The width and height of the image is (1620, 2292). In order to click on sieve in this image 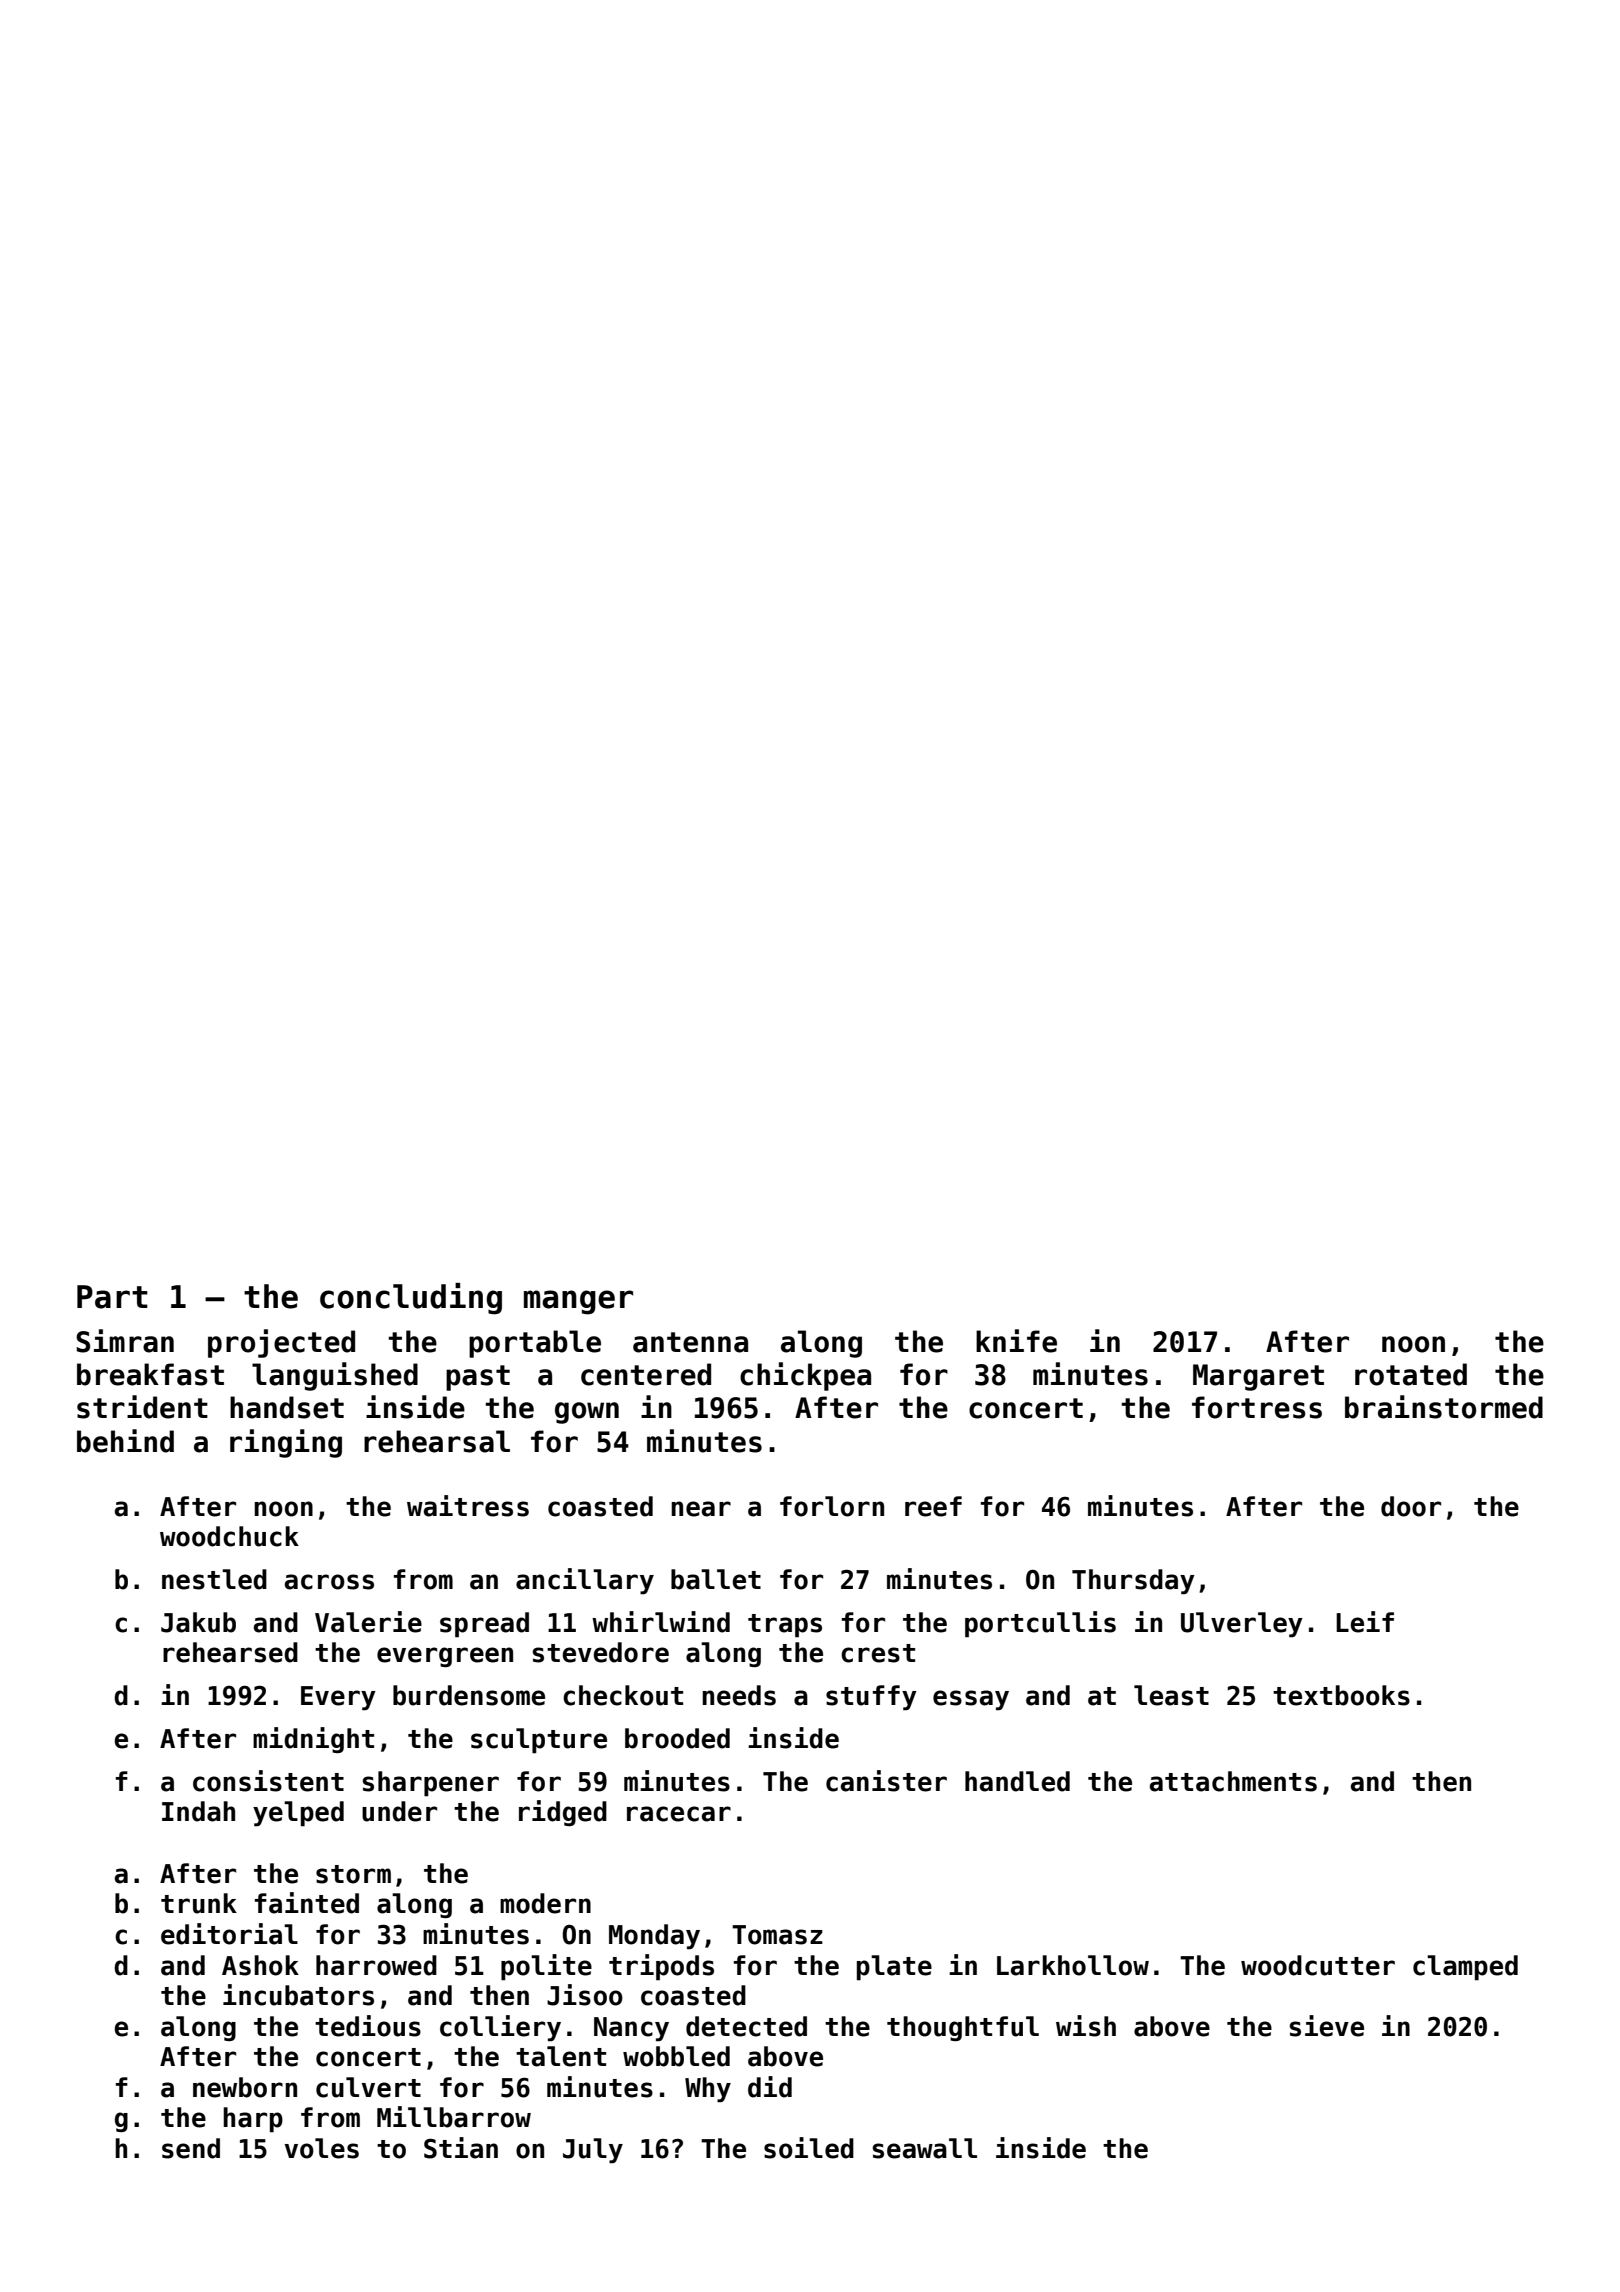, I will do `click(1326, 2026)`.
